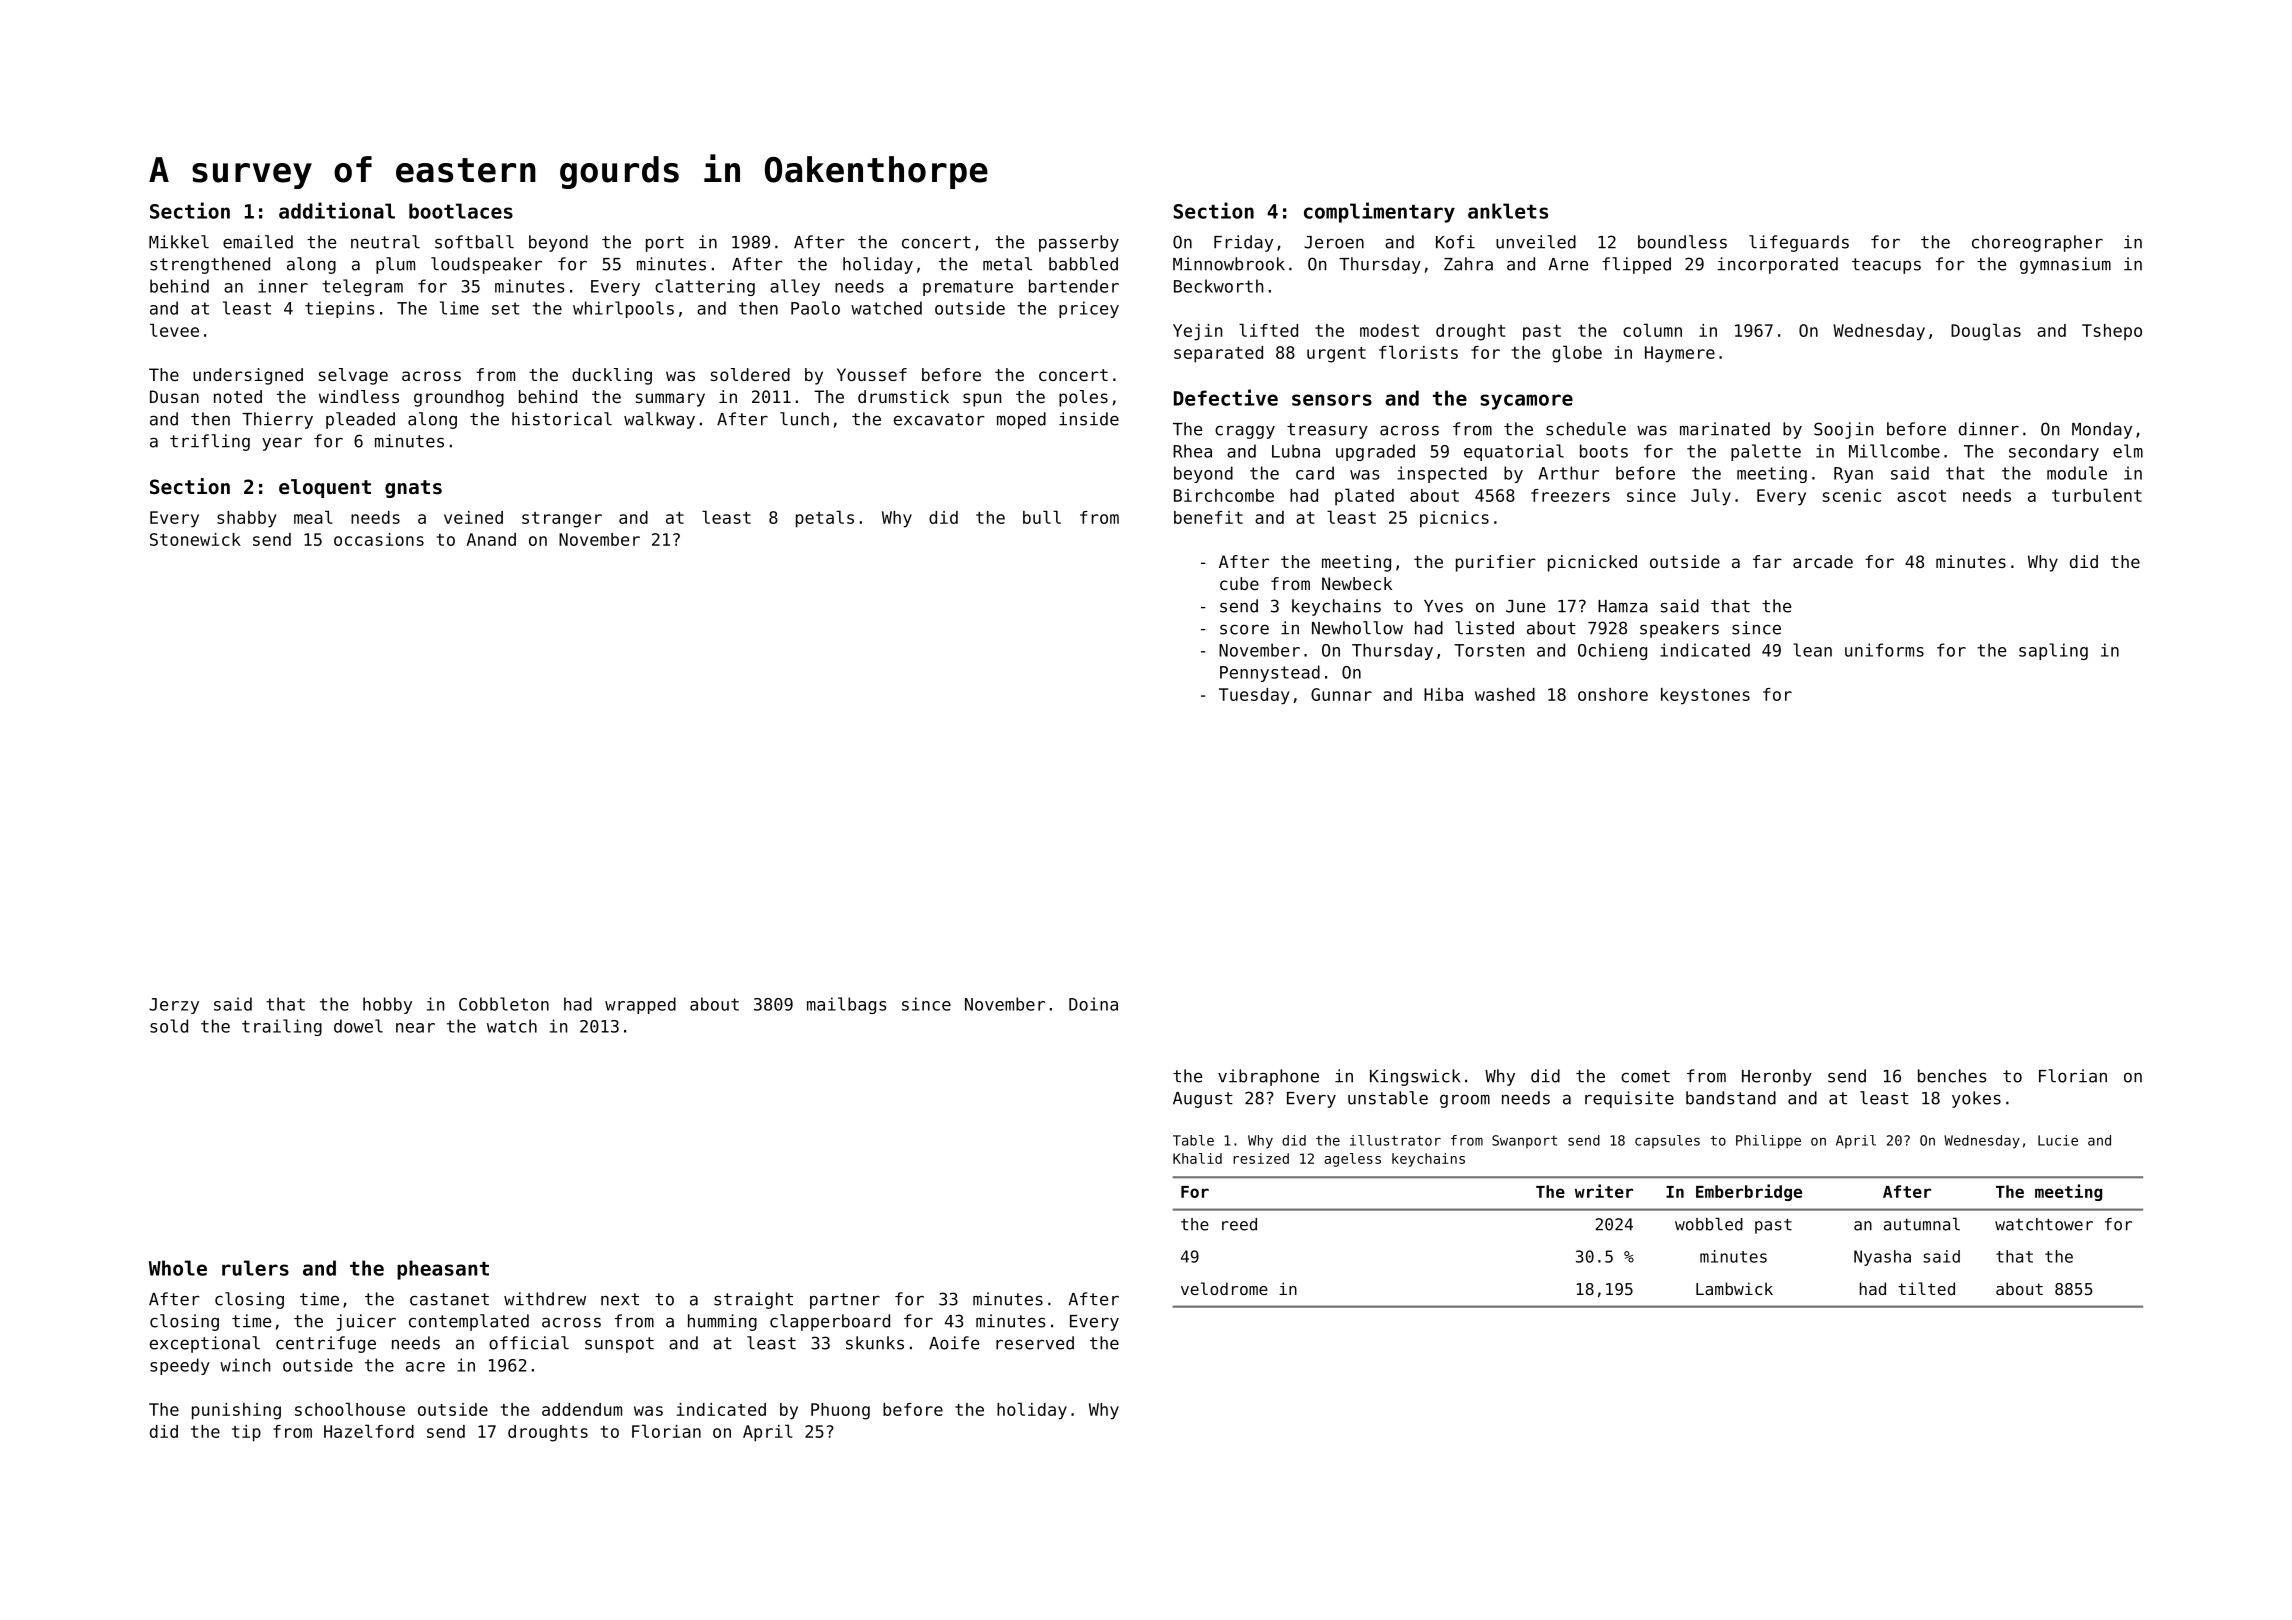 The image size is (2292, 1620). I want to click on Lucie, so click(2058, 1140).
